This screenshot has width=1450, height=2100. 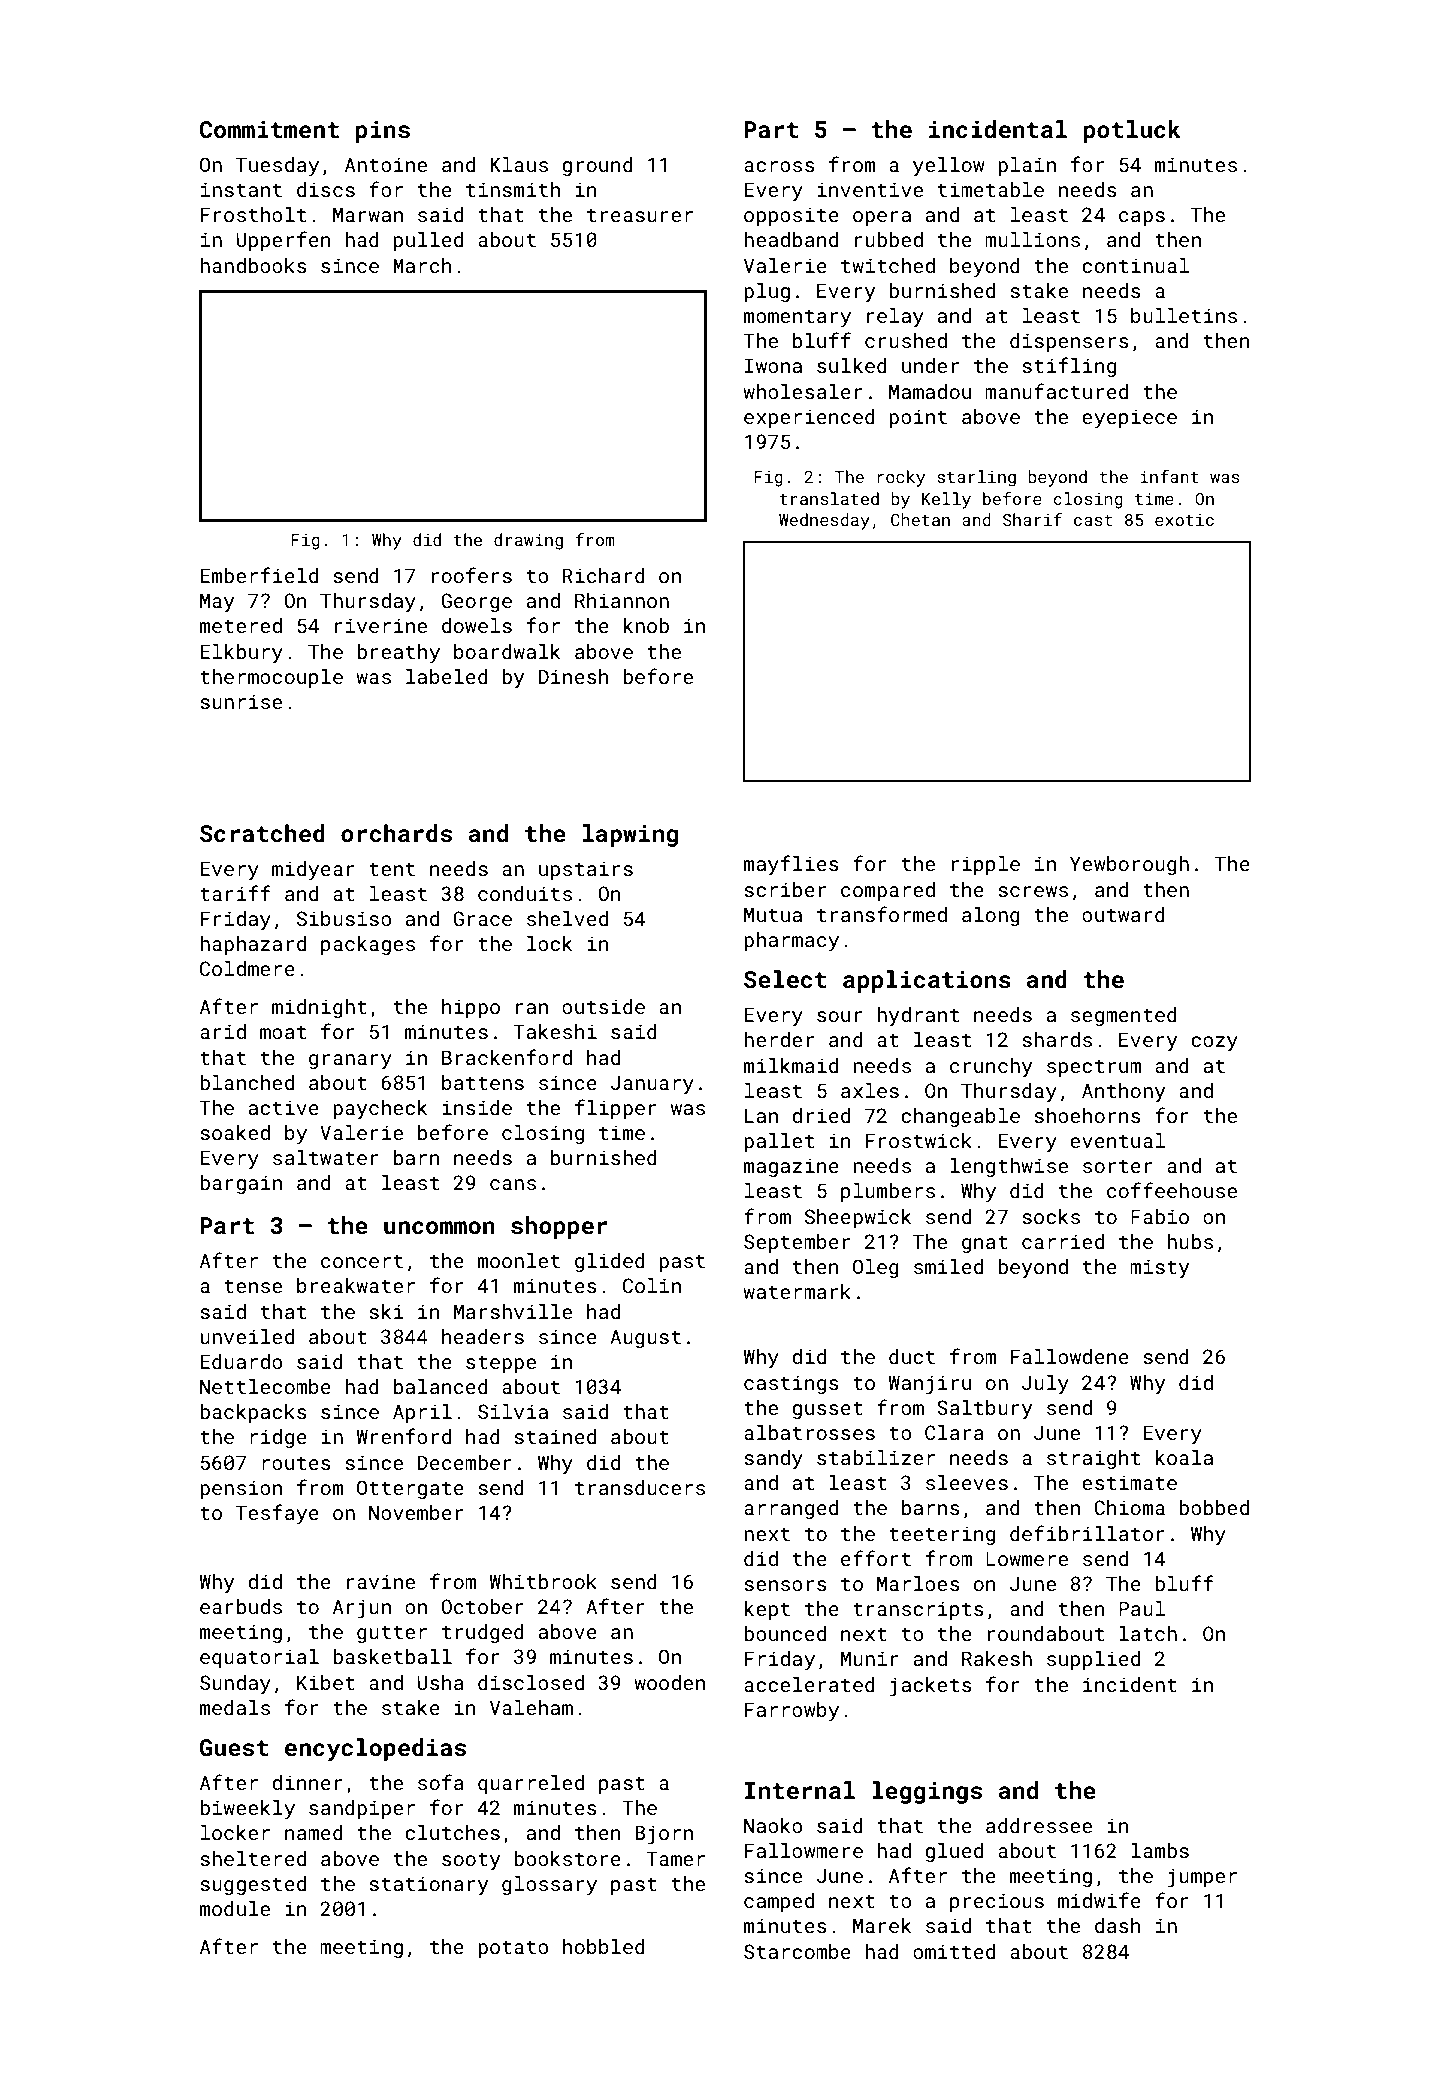 What do you see at coordinates (368, 945) in the screenshot?
I see `packages` at bounding box center [368, 945].
